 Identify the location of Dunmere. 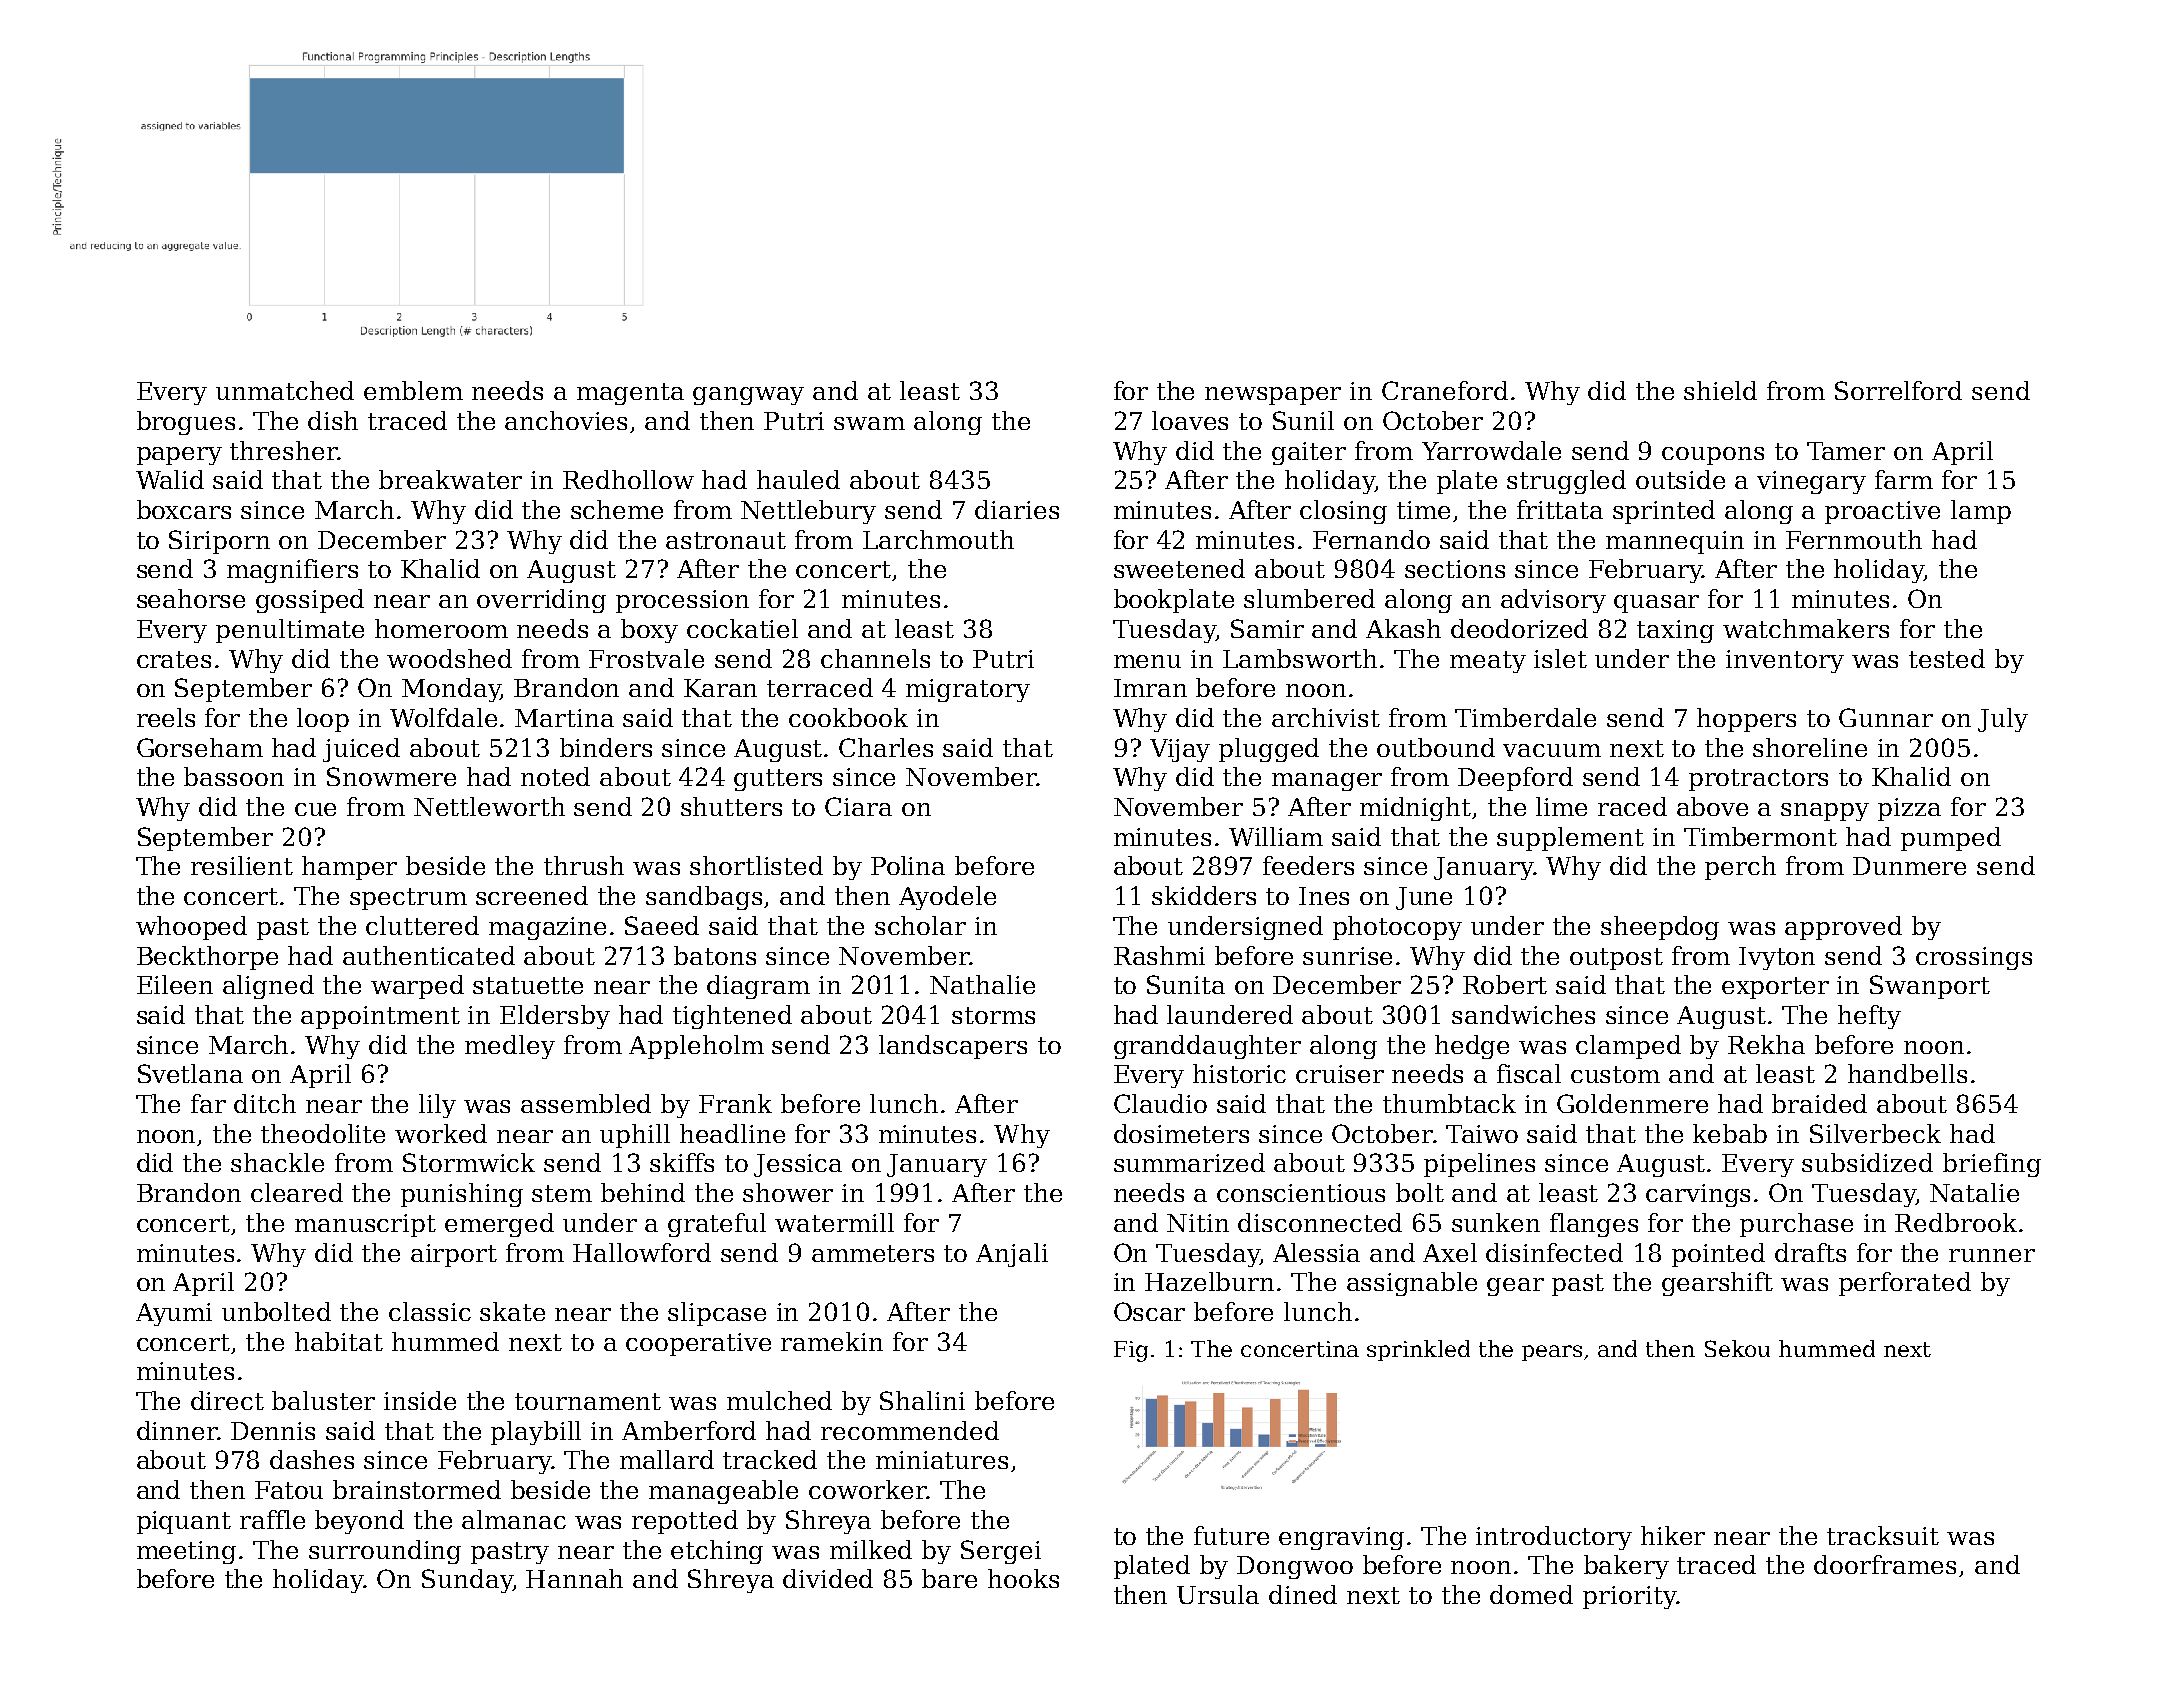
(1909, 866).
